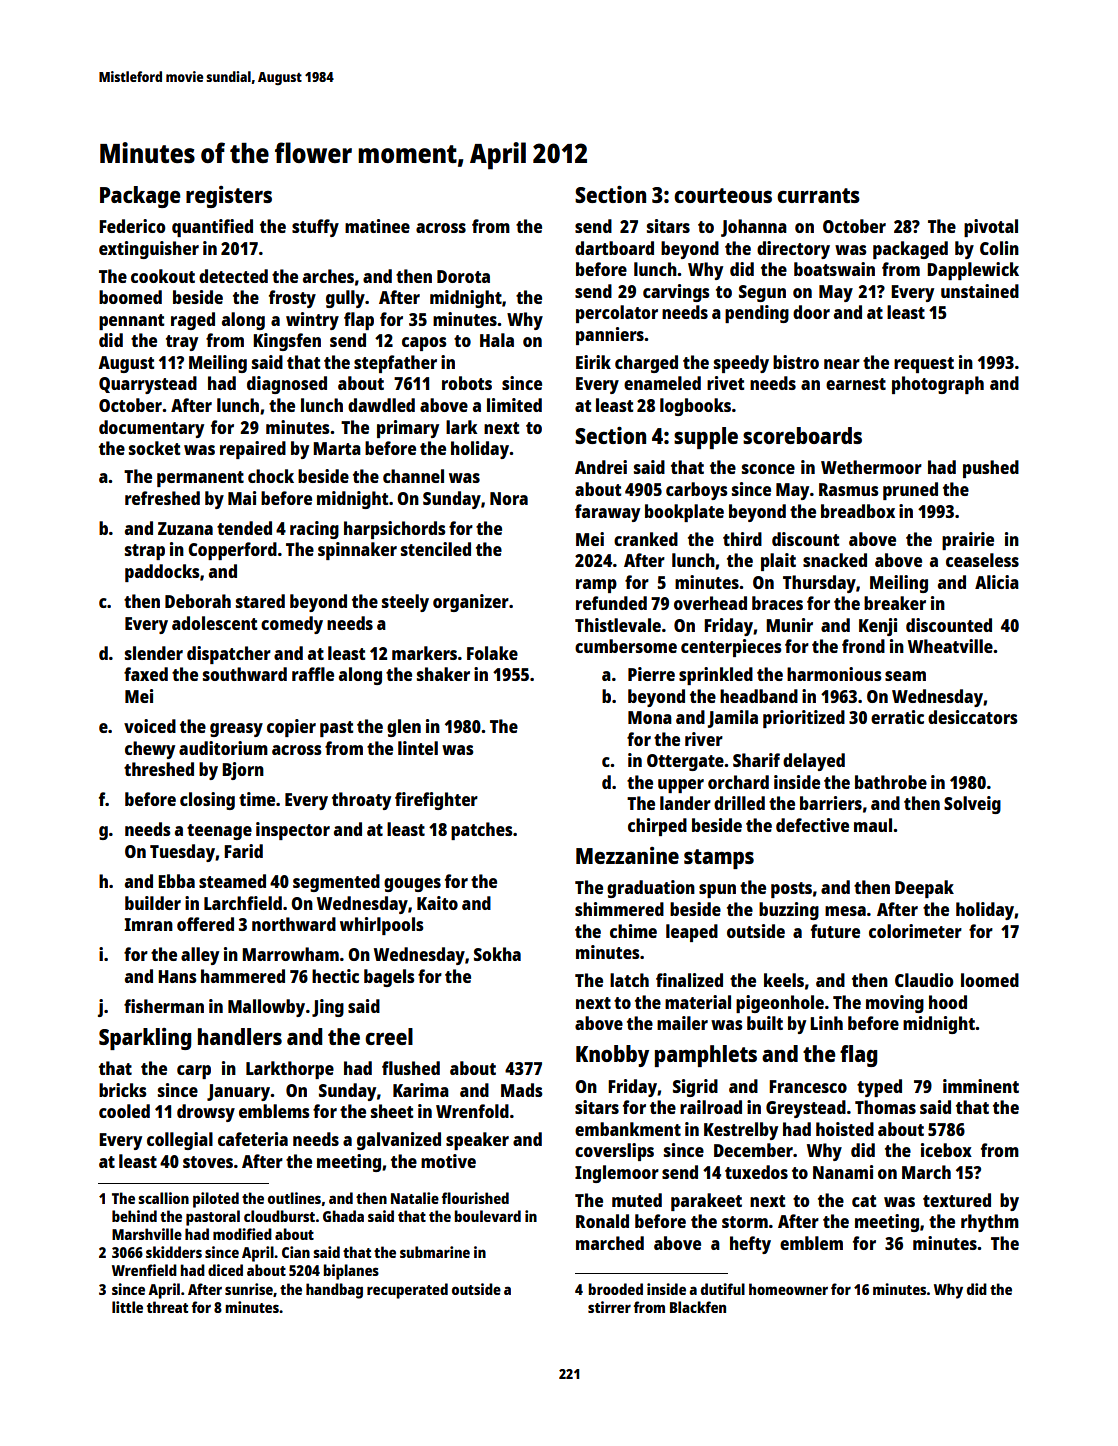 Image resolution: width=1118 pixels, height=1446 pixels. I want to click on pivotal, so click(991, 228).
